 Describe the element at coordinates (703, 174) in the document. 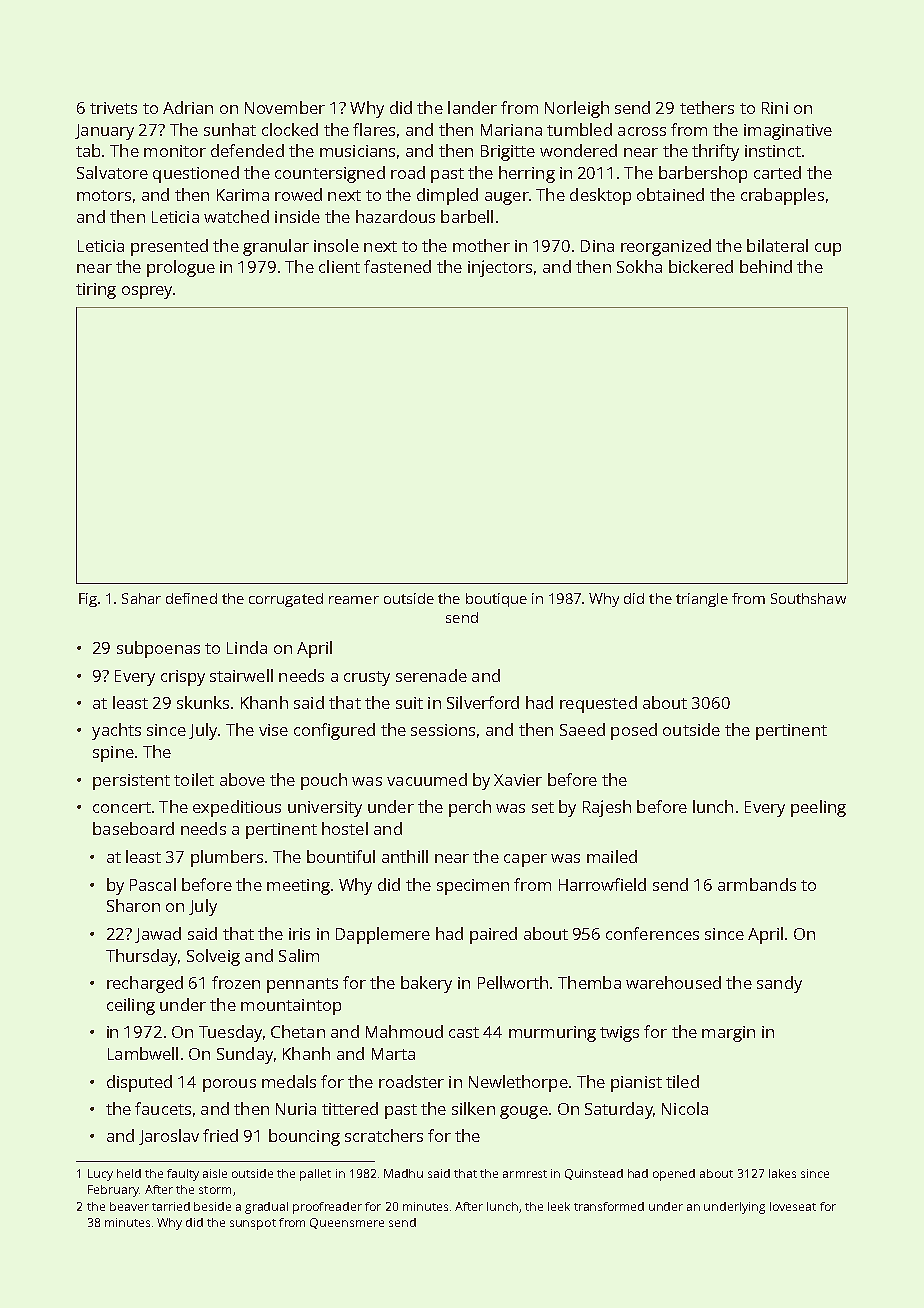

I see `barbershop` at that location.
